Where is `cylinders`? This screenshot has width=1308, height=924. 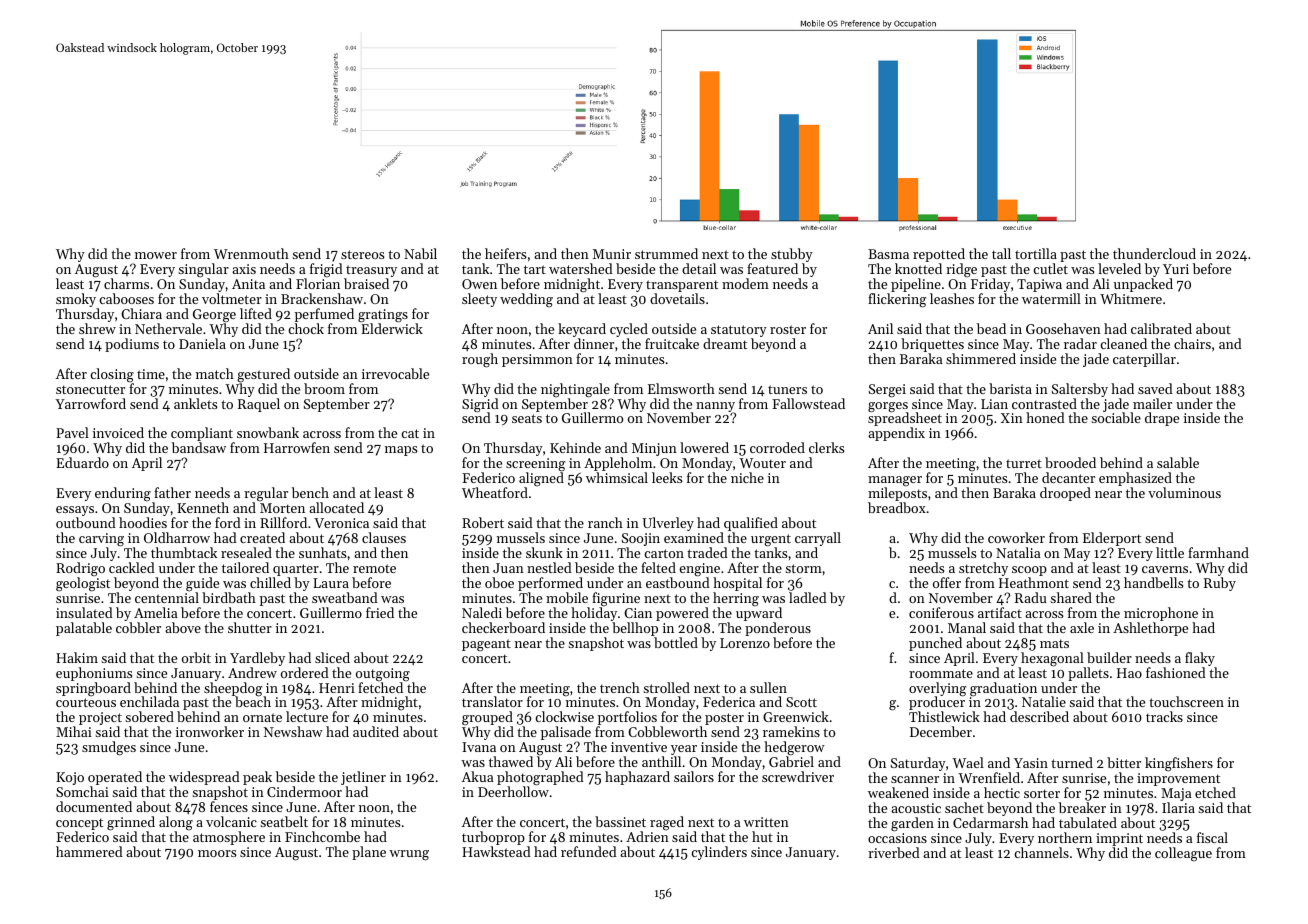 cylinders is located at coordinates (719, 853).
